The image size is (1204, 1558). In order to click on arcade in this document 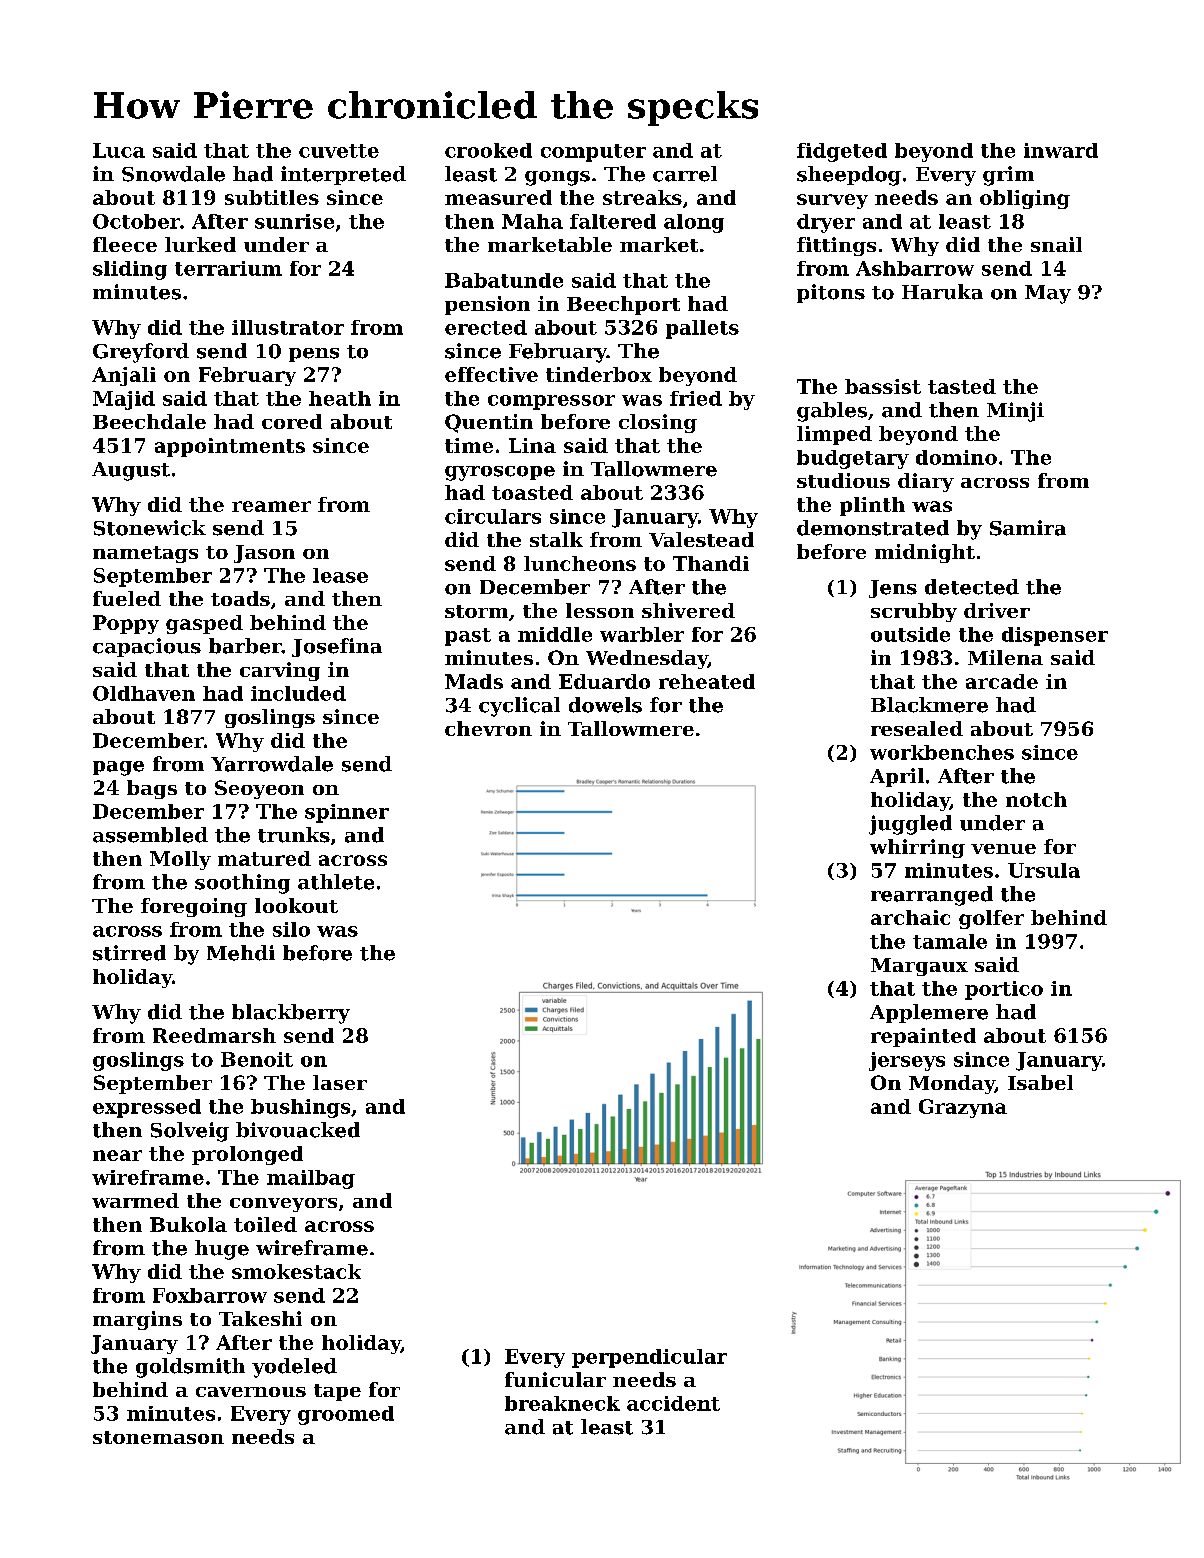, I will do `click(1002, 681)`.
